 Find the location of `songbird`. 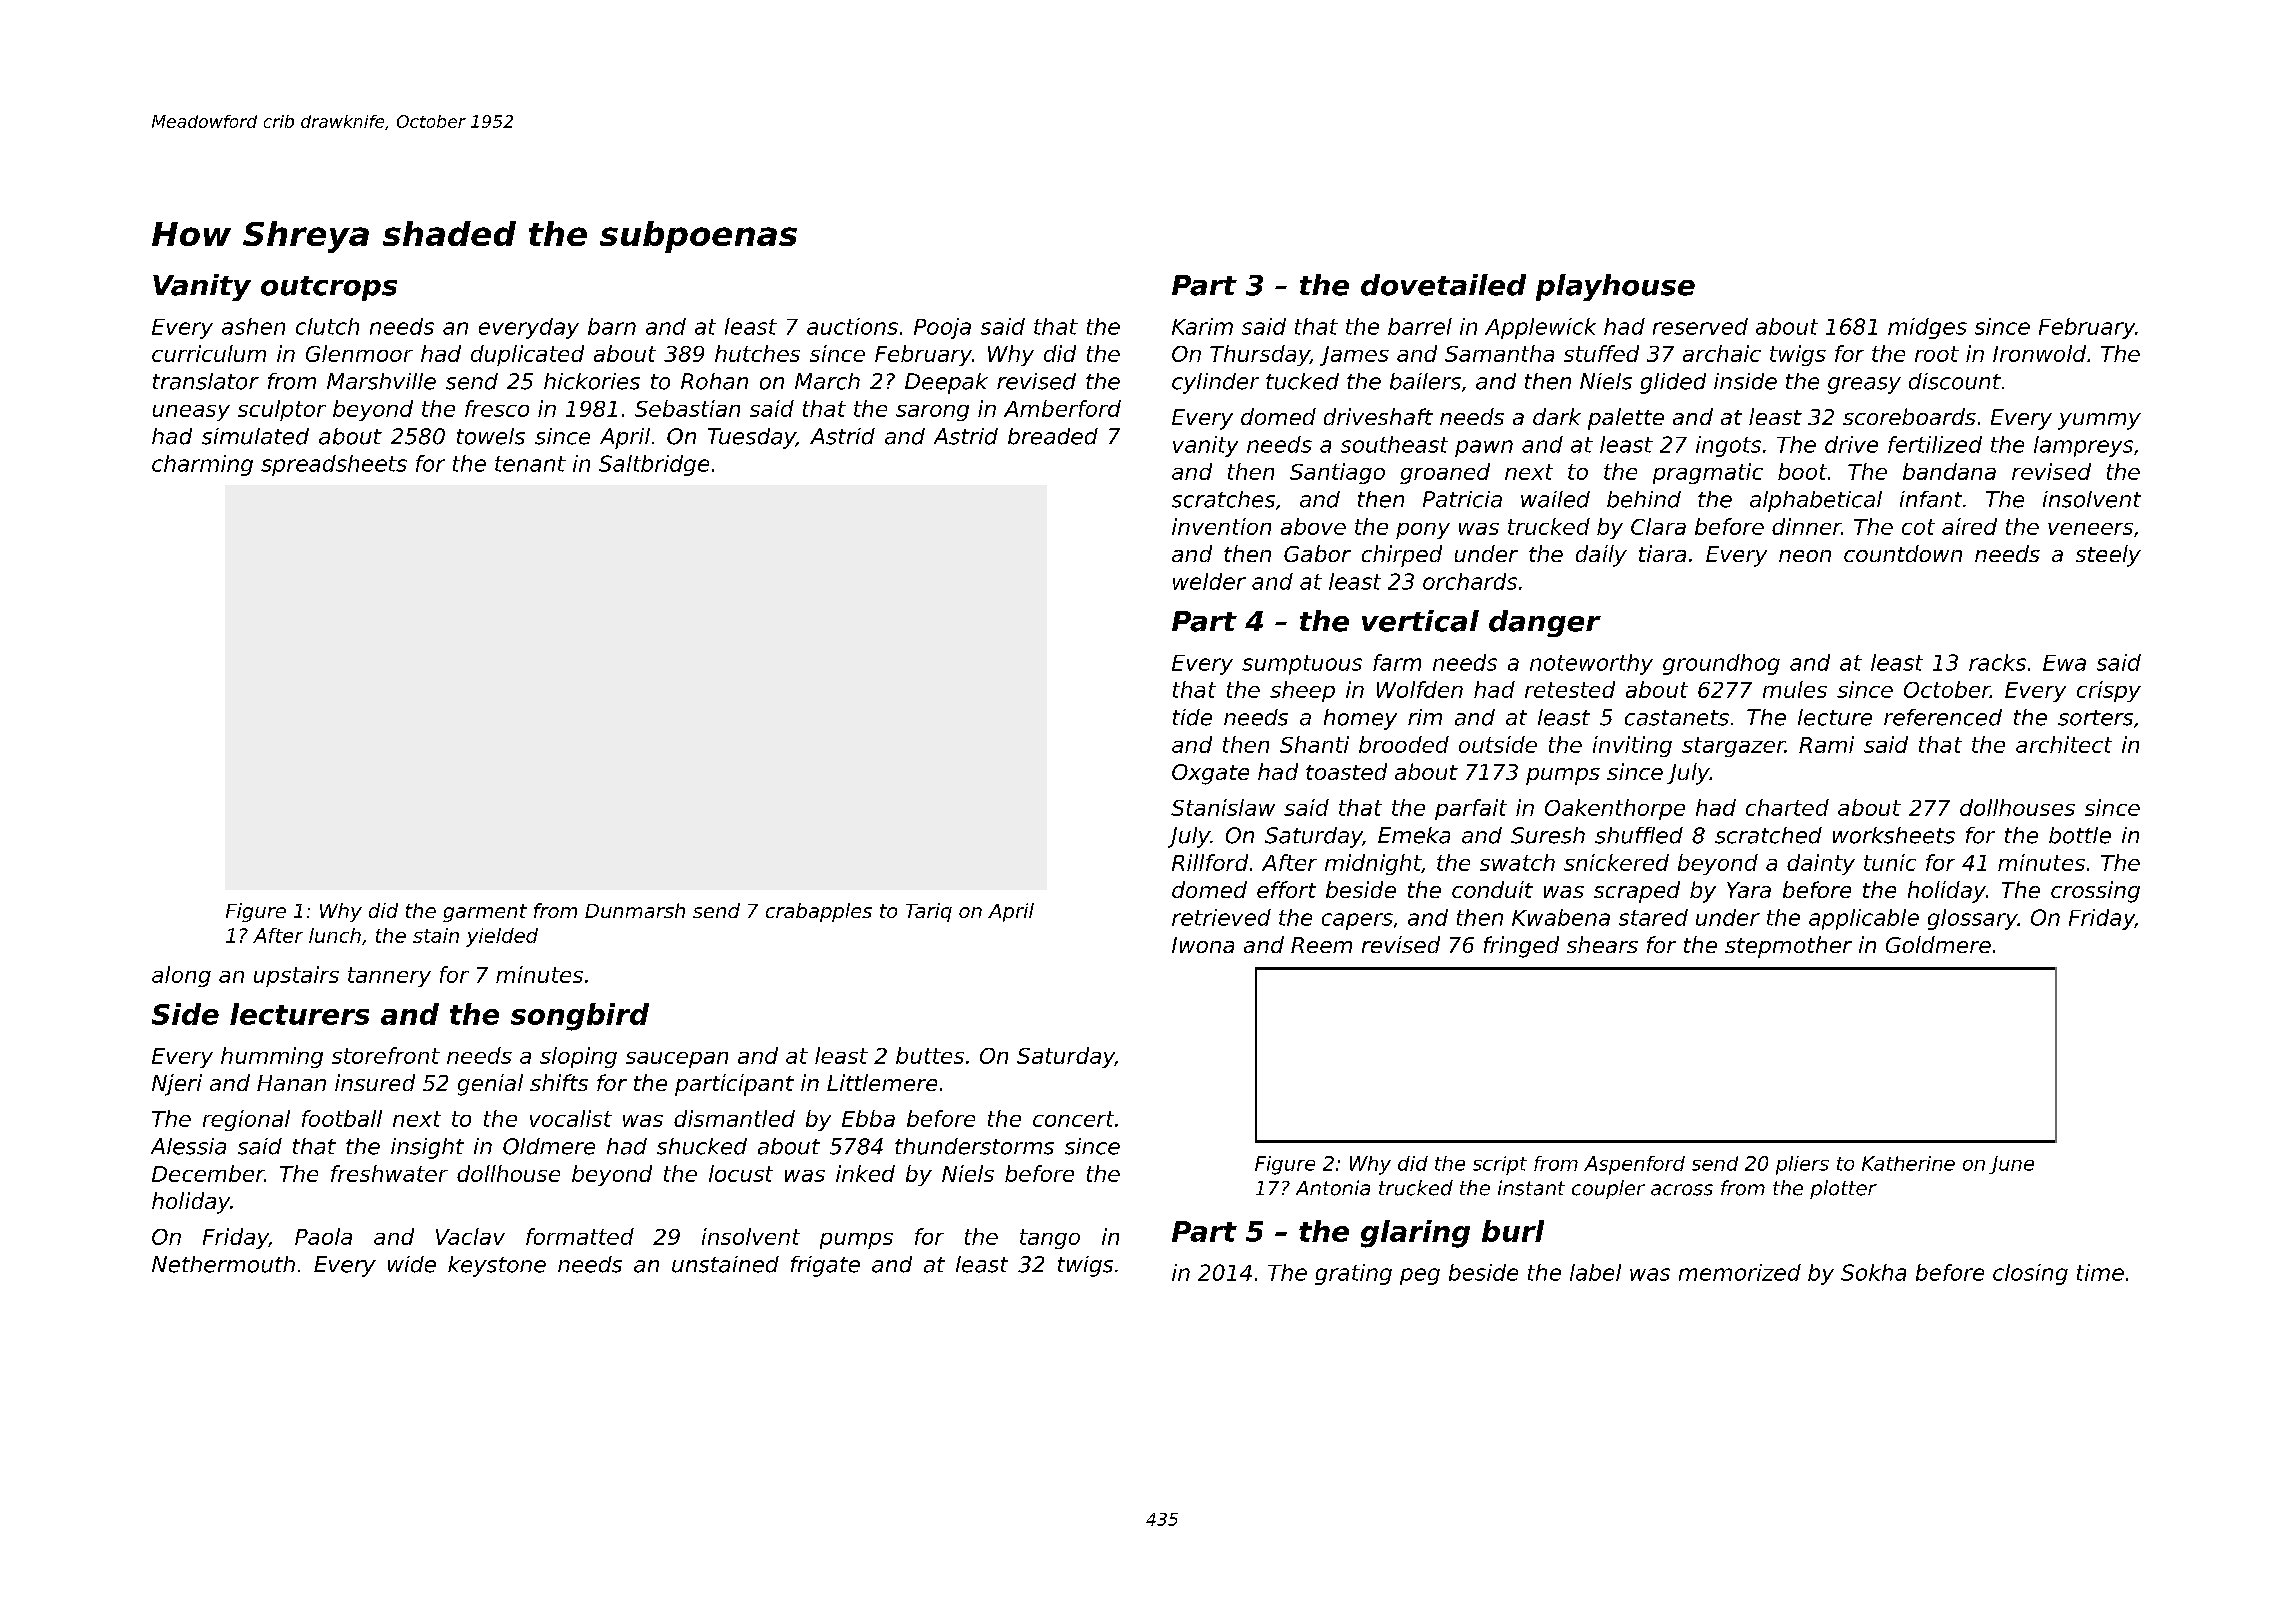

songbird is located at coordinates (580, 1017).
